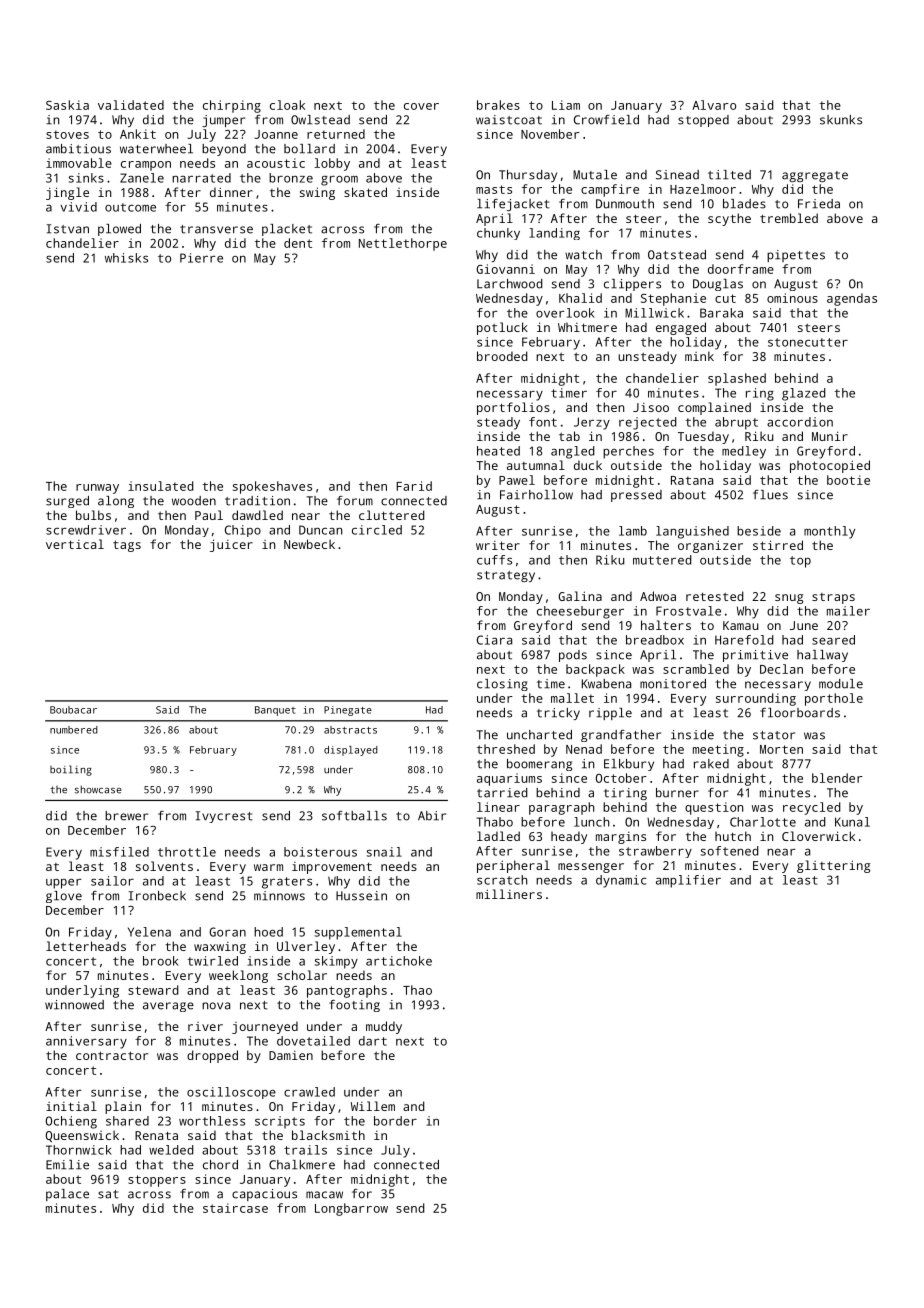 The height and width of the image is (1308, 924). I want to click on initial, so click(71, 1106).
